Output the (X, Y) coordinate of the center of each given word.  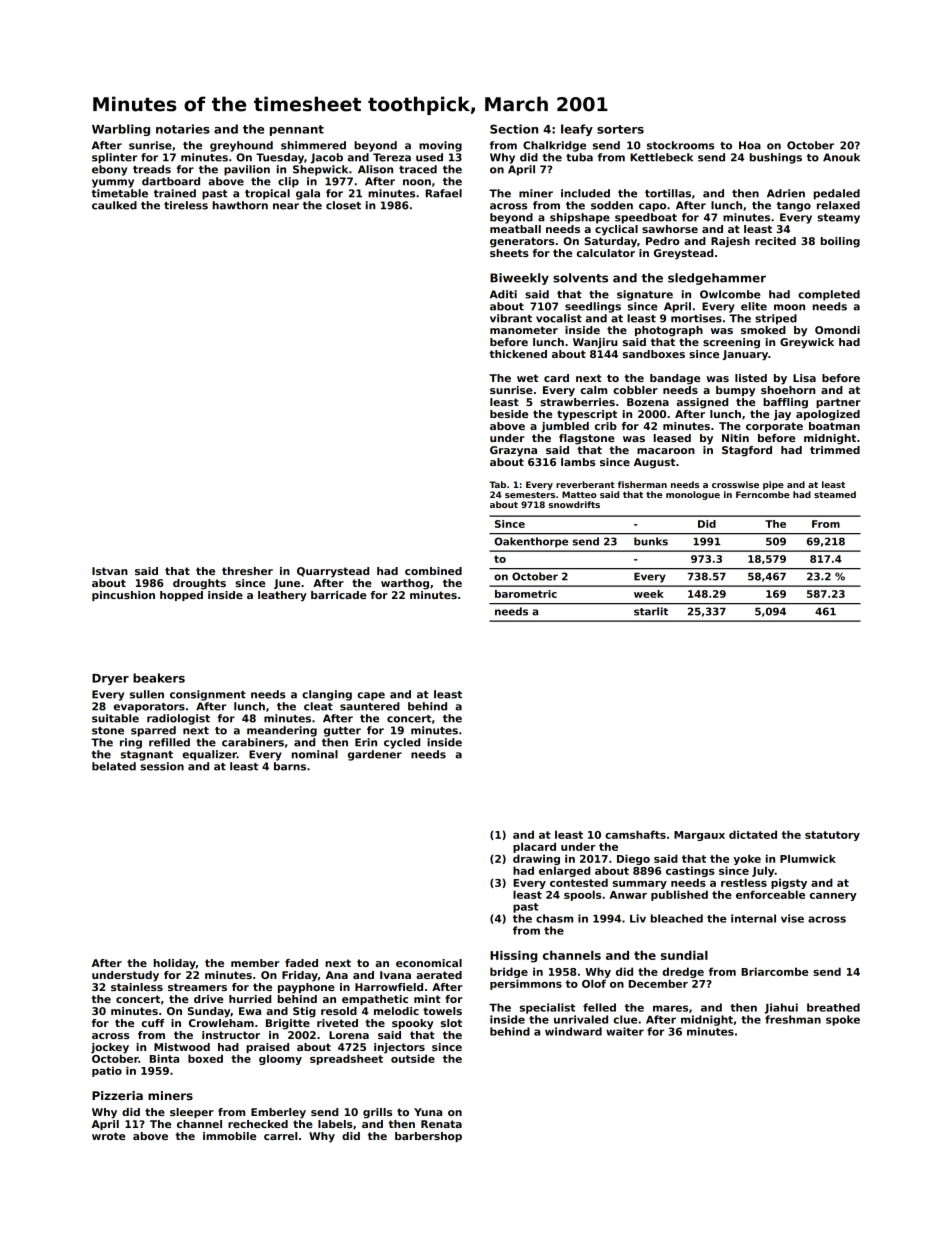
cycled (402, 743)
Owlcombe (730, 294)
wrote (108, 1136)
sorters (620, 129)
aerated (439, 975)
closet (343, 205)
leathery (282, 596)
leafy (577, 130)
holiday (175, 964)
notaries (183, 129)
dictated (753, 834)
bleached (677, 918)
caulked (114, 205)
